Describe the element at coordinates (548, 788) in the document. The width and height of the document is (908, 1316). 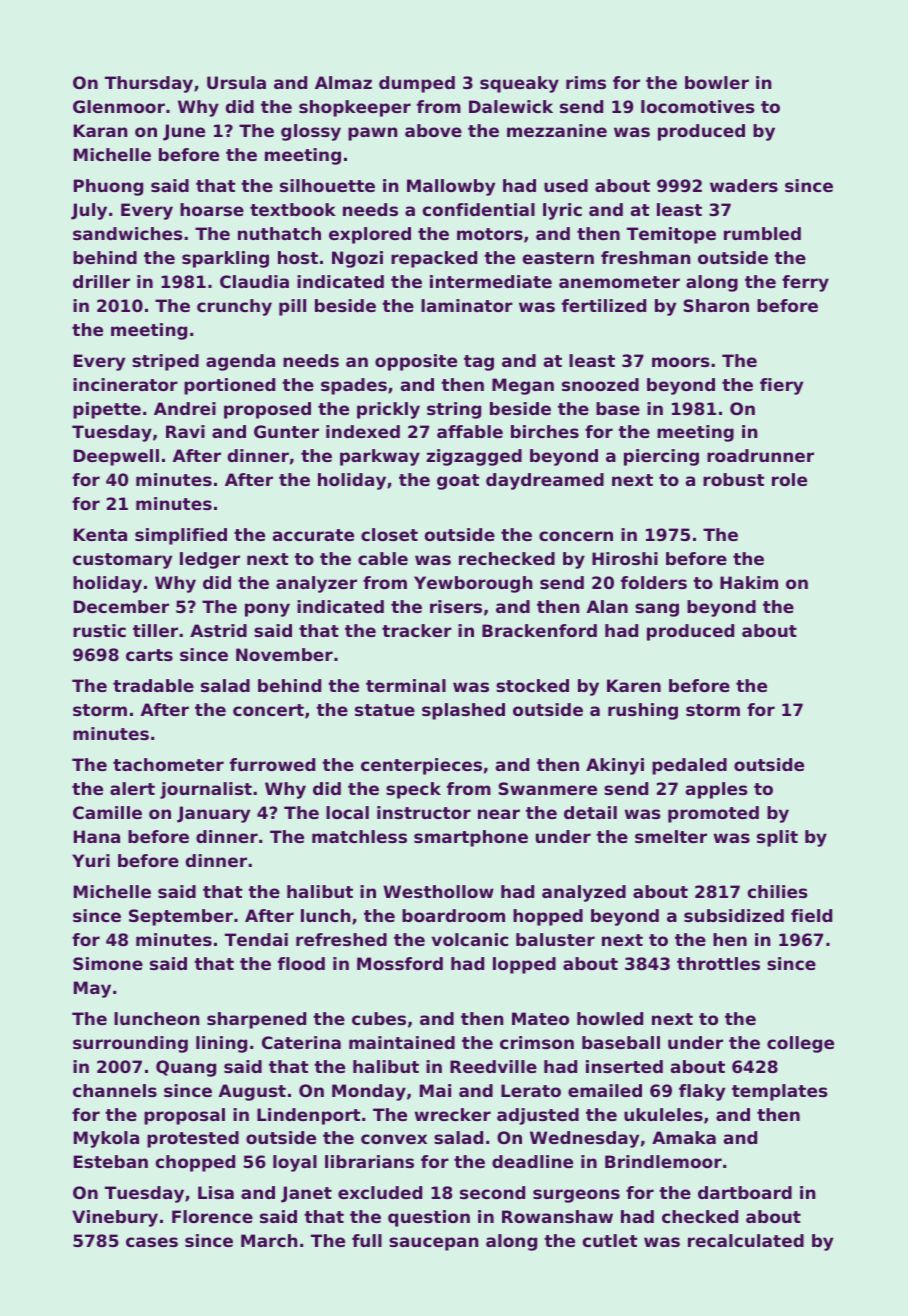
I see `Swanmere` at that location.
